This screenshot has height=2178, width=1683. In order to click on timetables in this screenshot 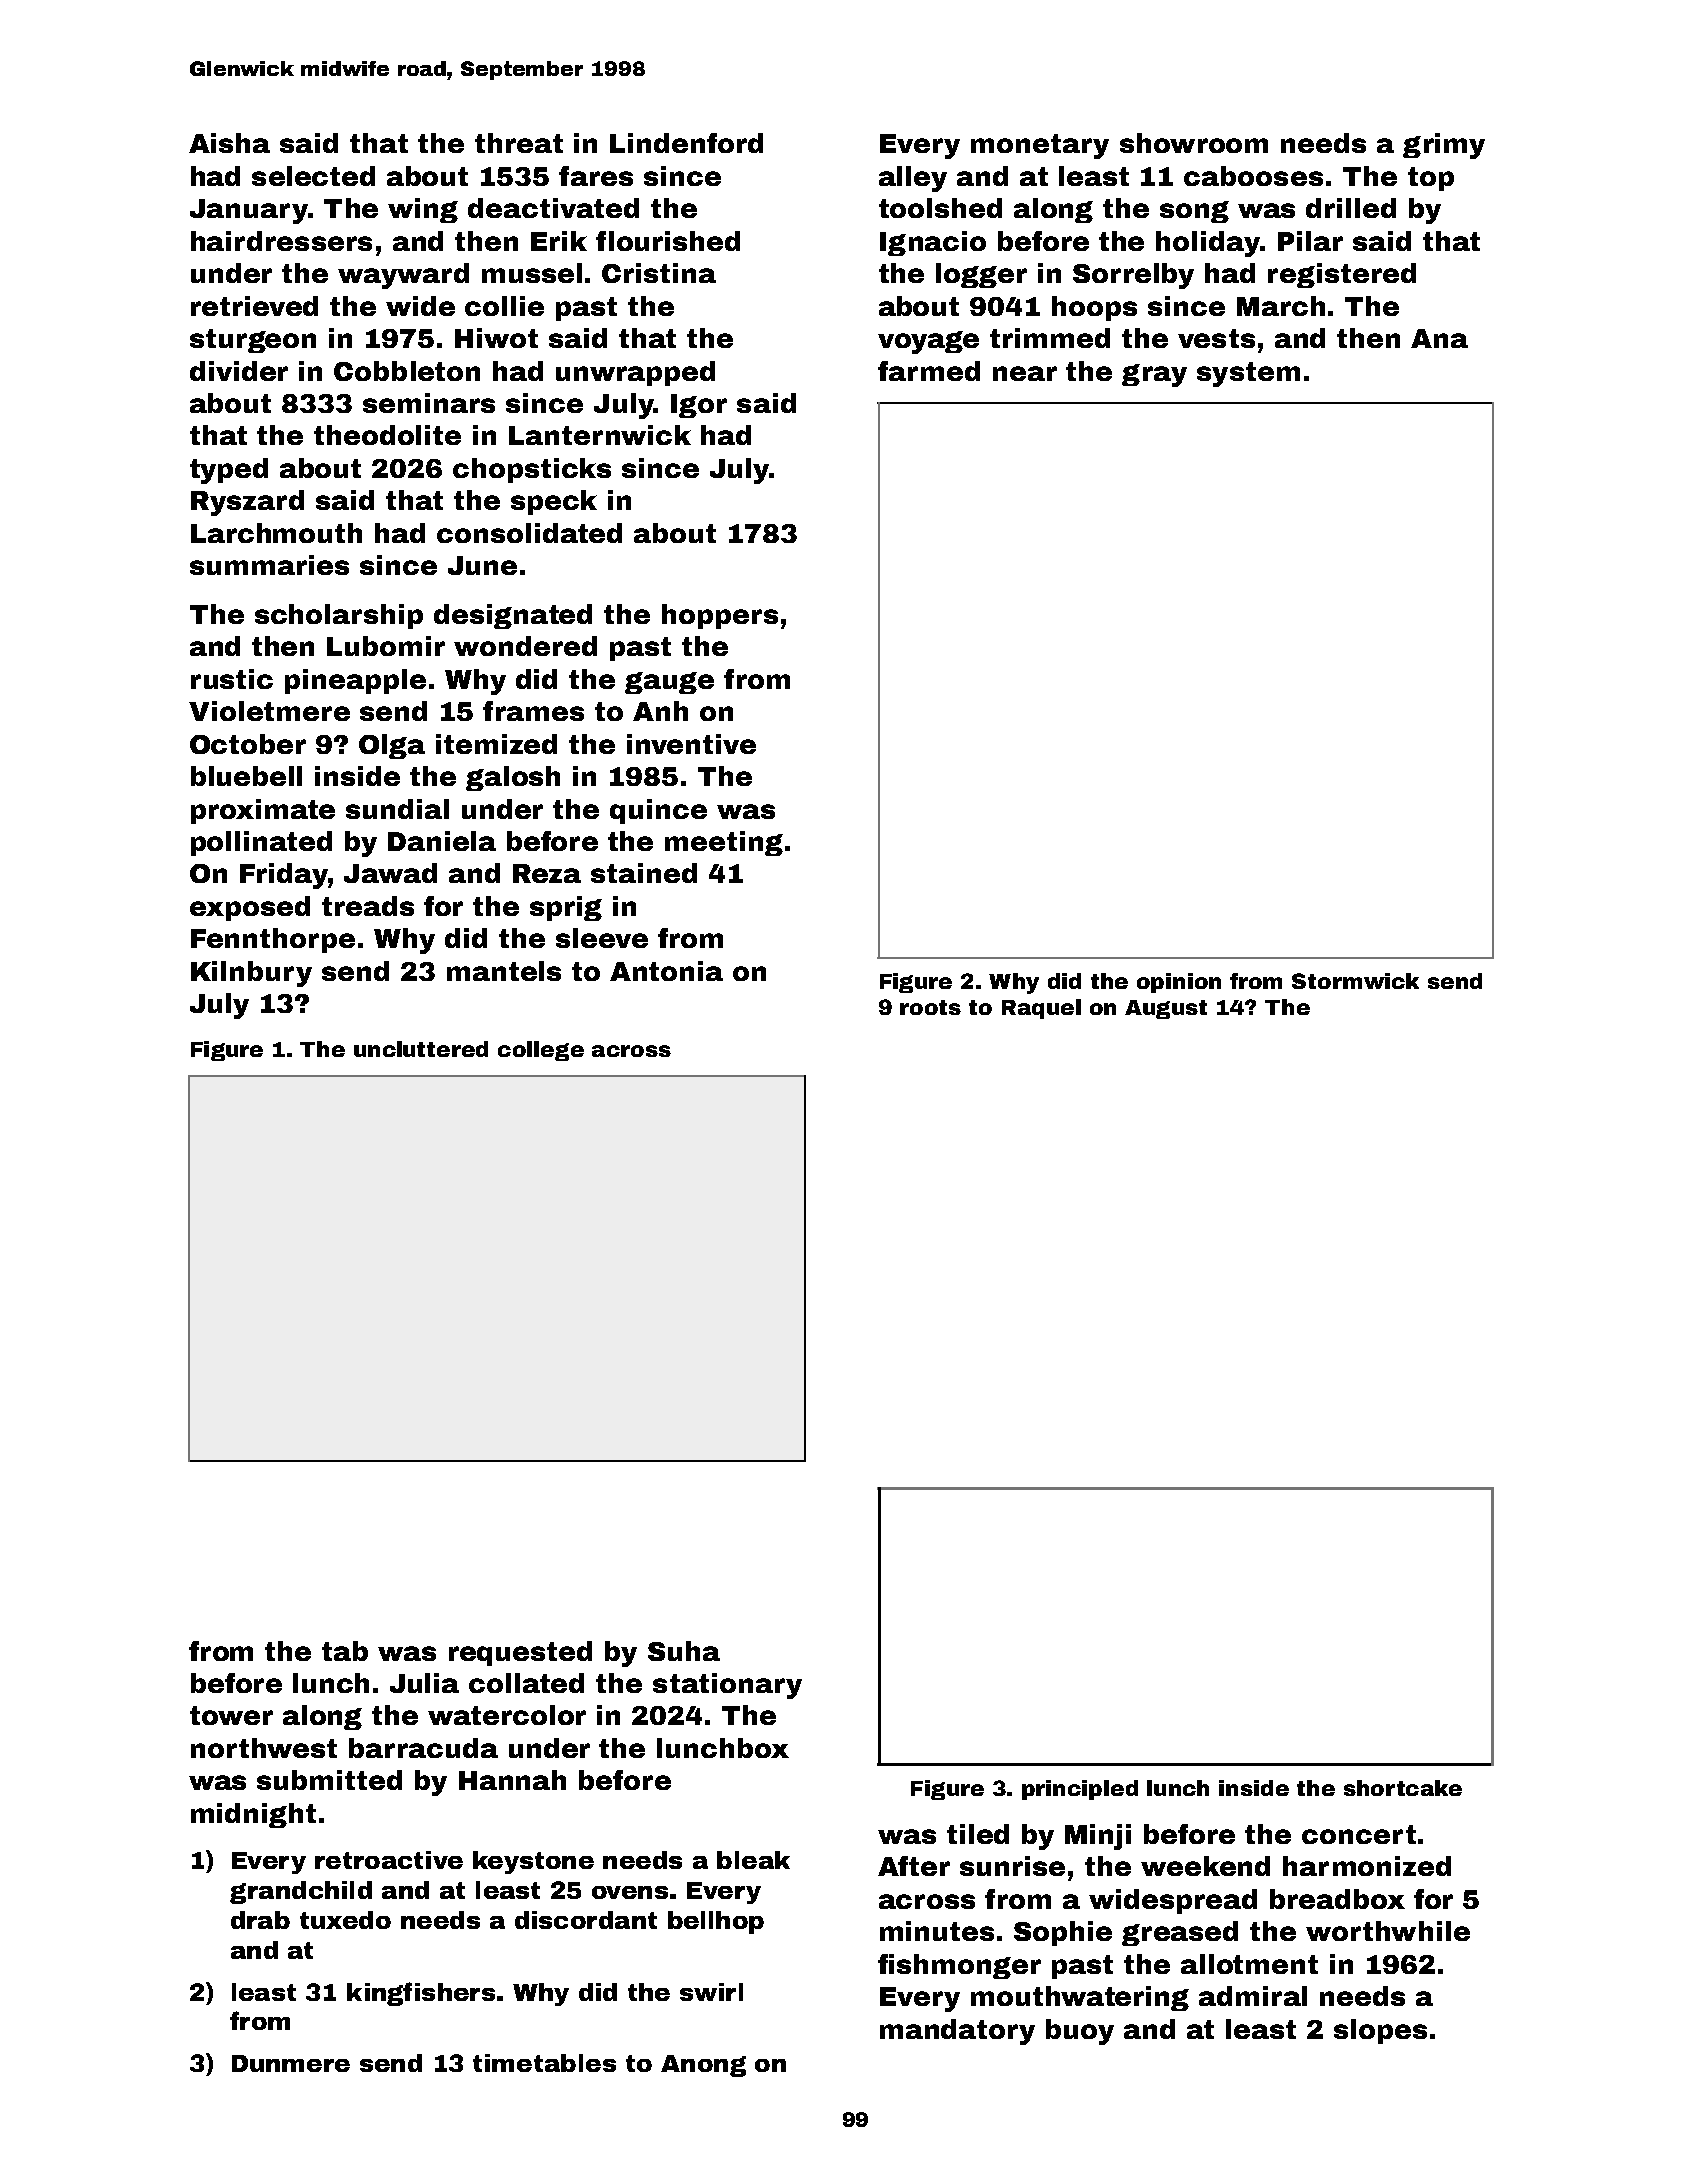, I will do `click(544, 2063)`.
